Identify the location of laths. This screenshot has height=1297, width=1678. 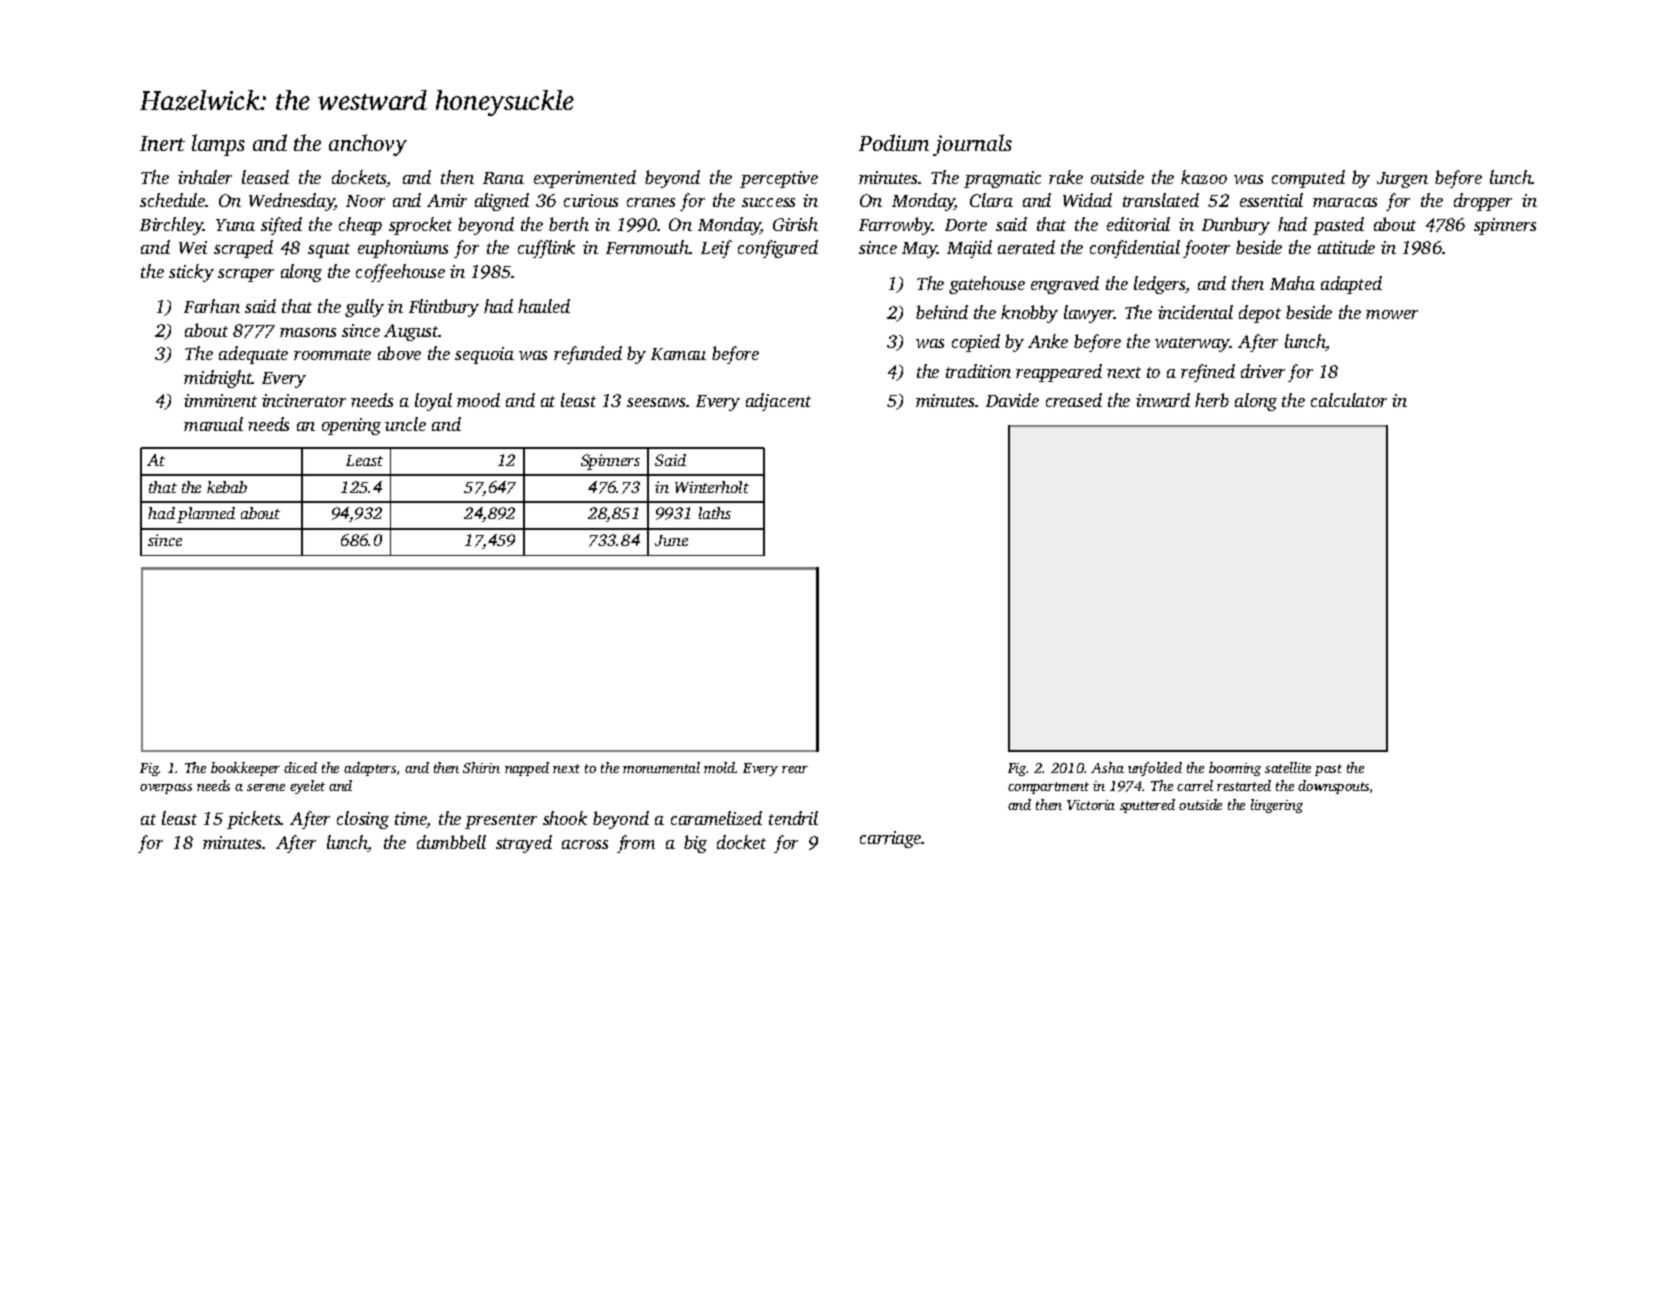
(715, 513).
